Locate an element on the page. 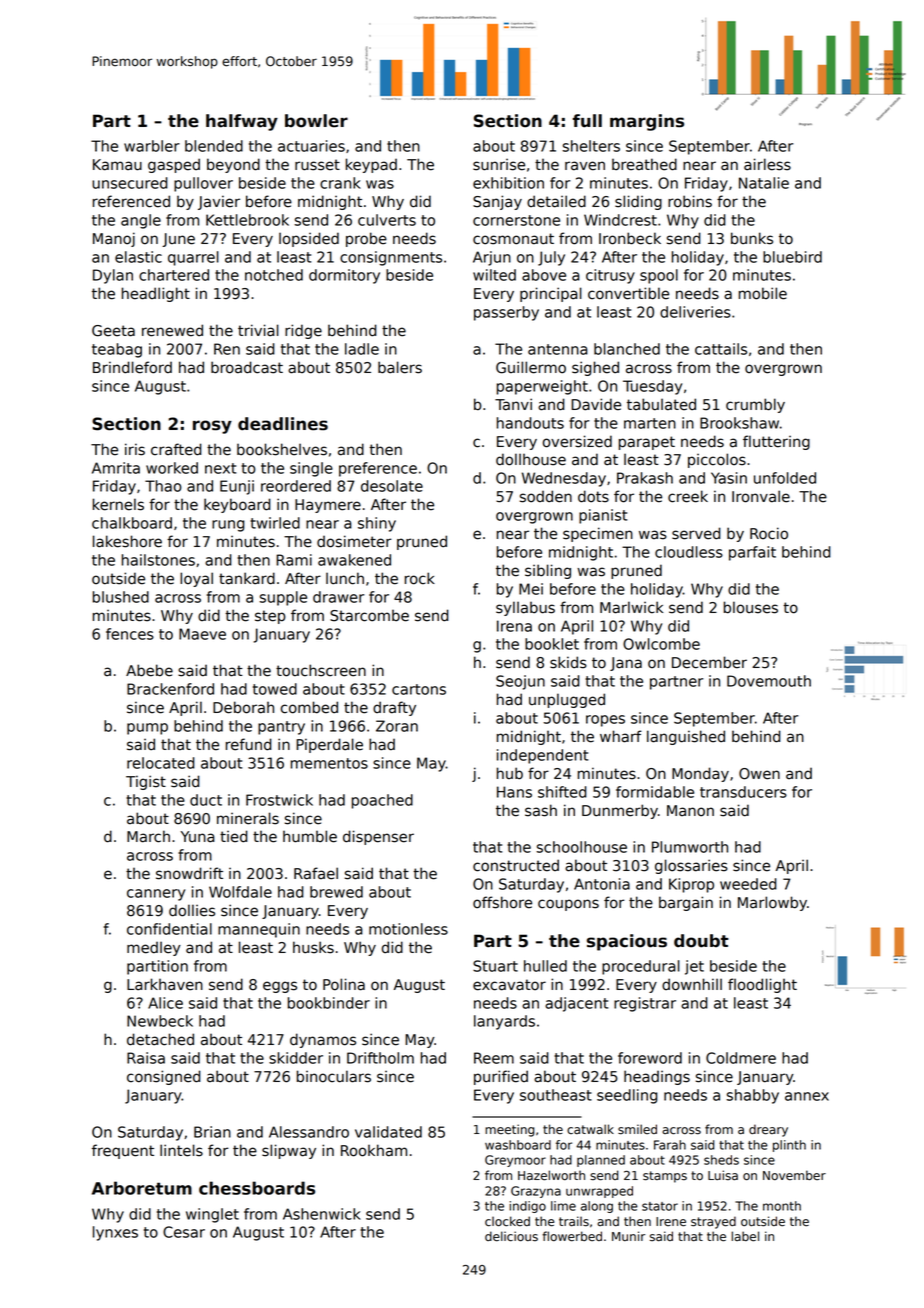 This page has height=1308, width=924. Polina is located at coordinates (344, 984).
